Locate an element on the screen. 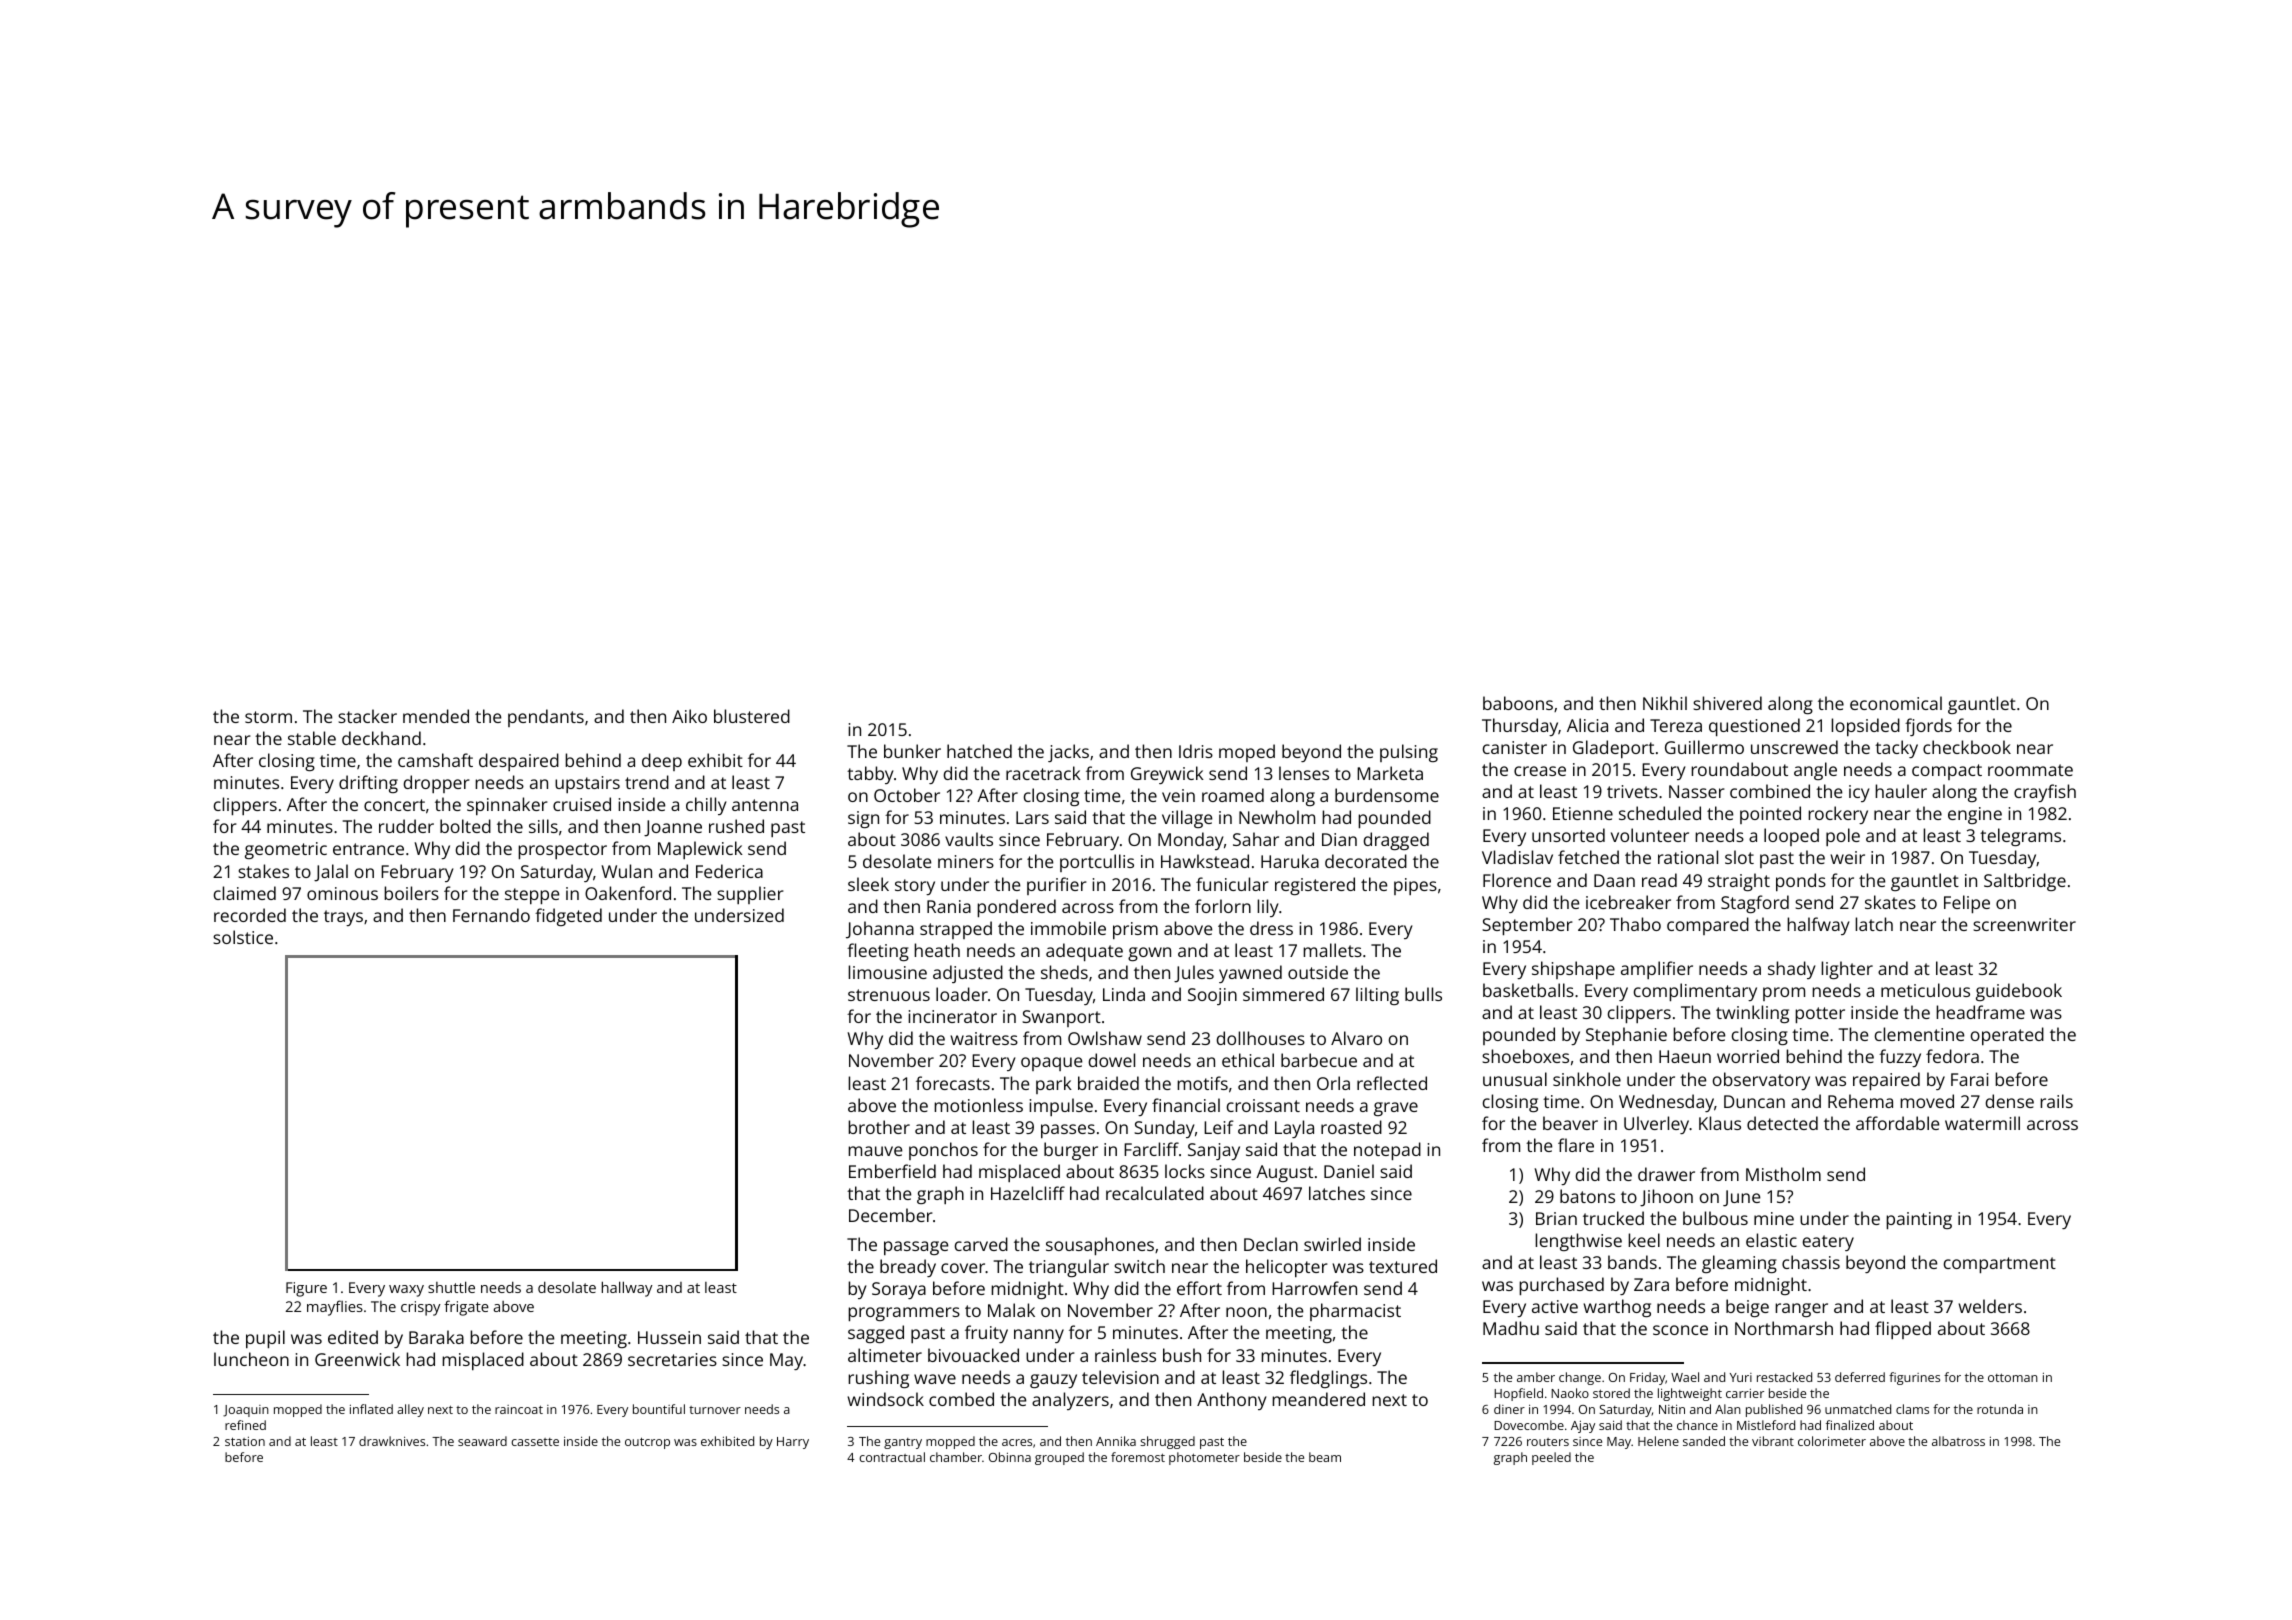  Haeun is located at coordinates (1685, 1056).
